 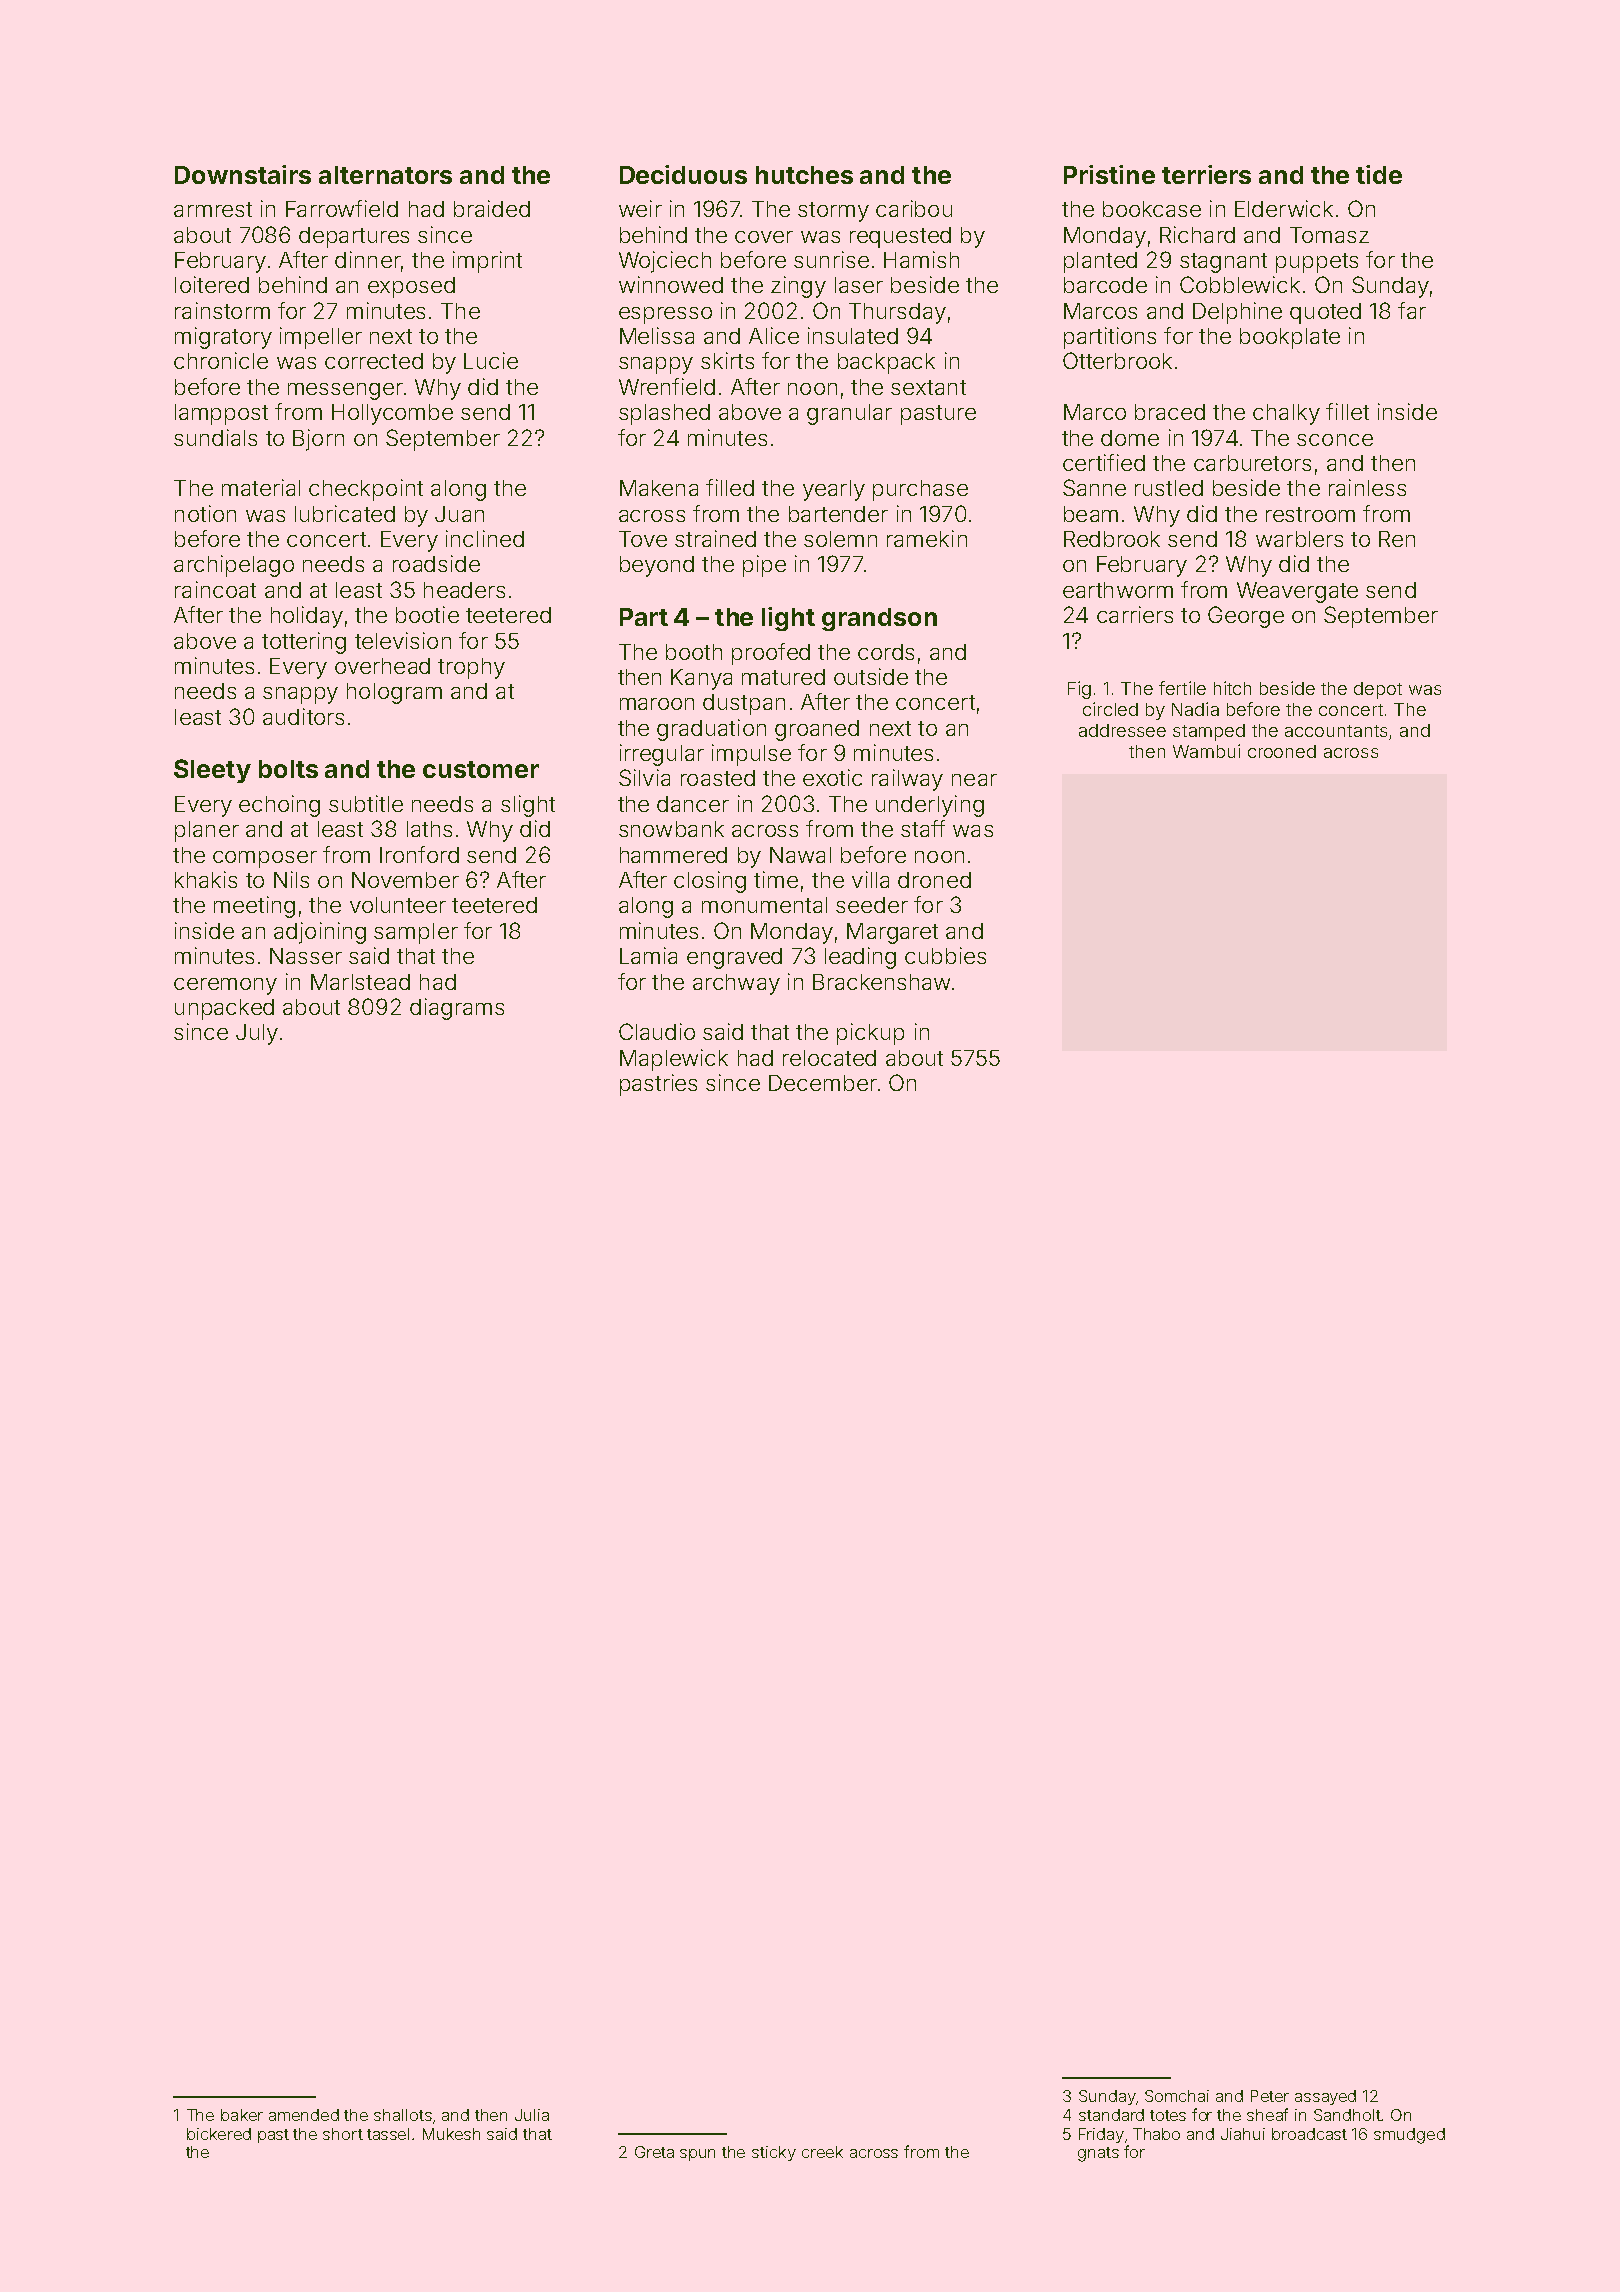 I want to click on Maplewick, so click(x=674, y=1060).
